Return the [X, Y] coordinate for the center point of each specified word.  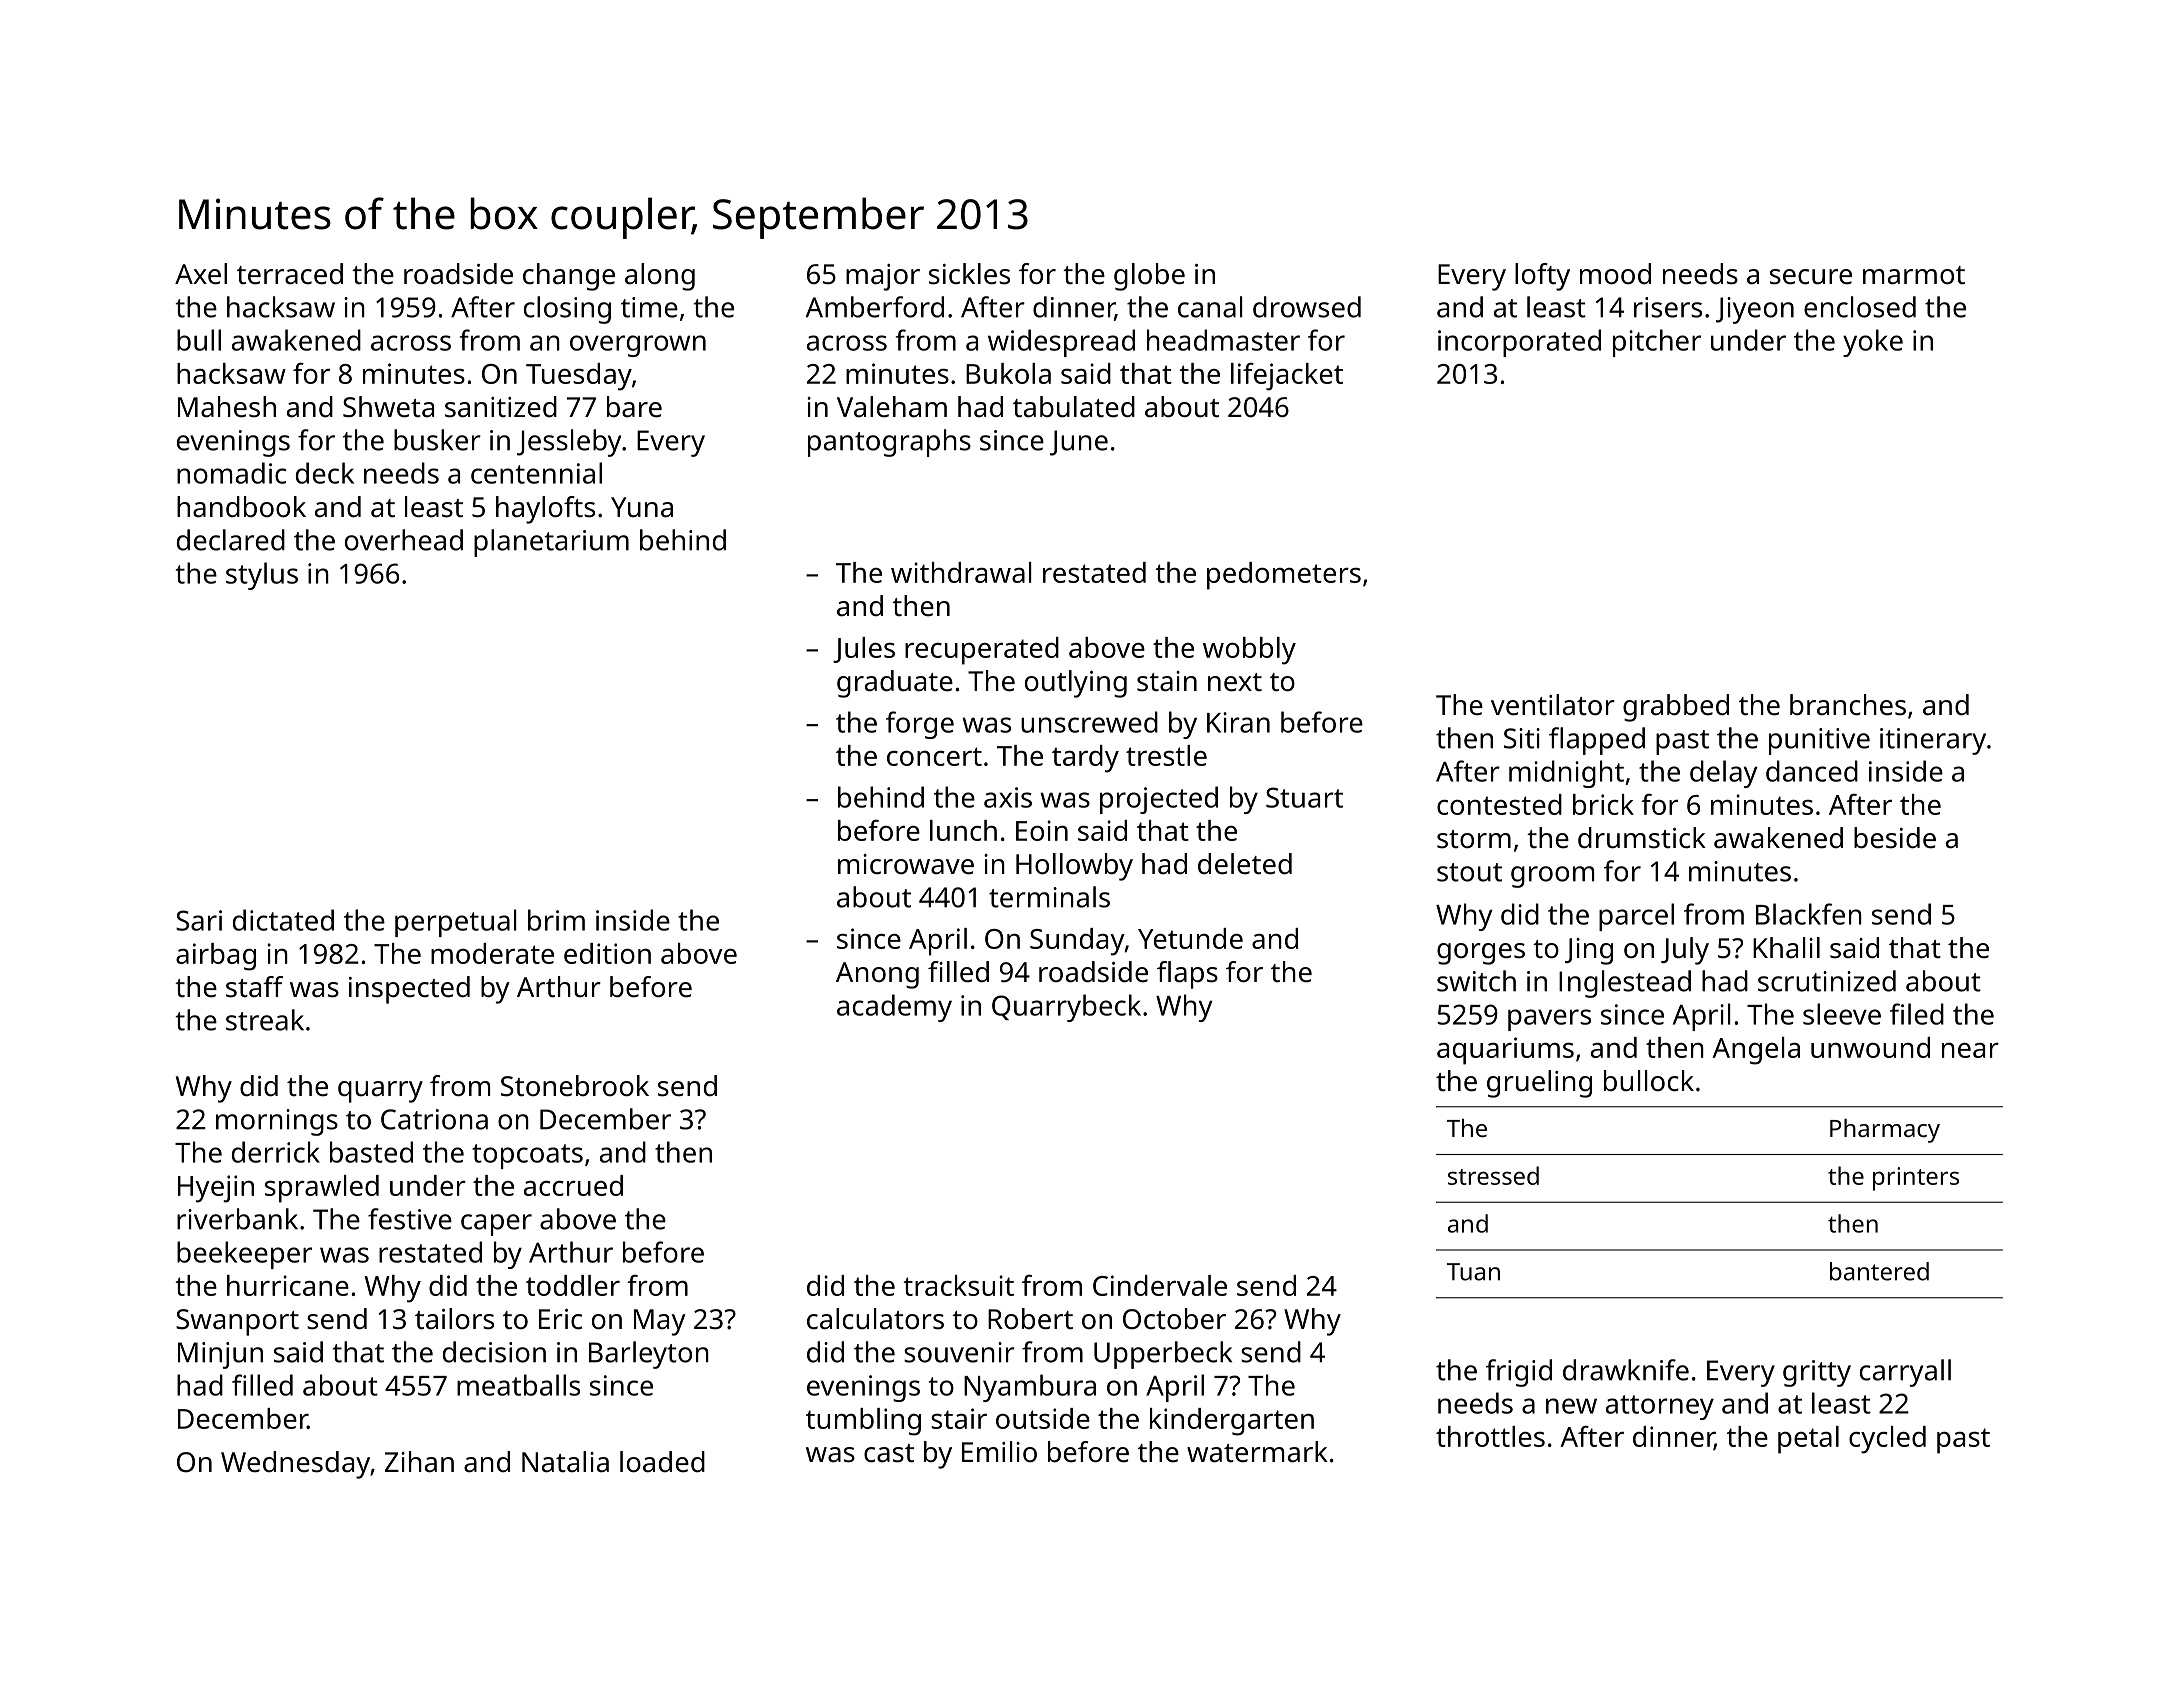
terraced [290, 274]
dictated [283, 920]
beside [1895, 838]
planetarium [551, 543]
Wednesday [295, 1465]
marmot [1914, 275]
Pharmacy [1885, 1131]
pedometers [1284, 576]
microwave [906, 864]
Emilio [999, 1451]
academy [894, 1008]
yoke [1873, 343]
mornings [277, 1122]
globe [1149, 277]
